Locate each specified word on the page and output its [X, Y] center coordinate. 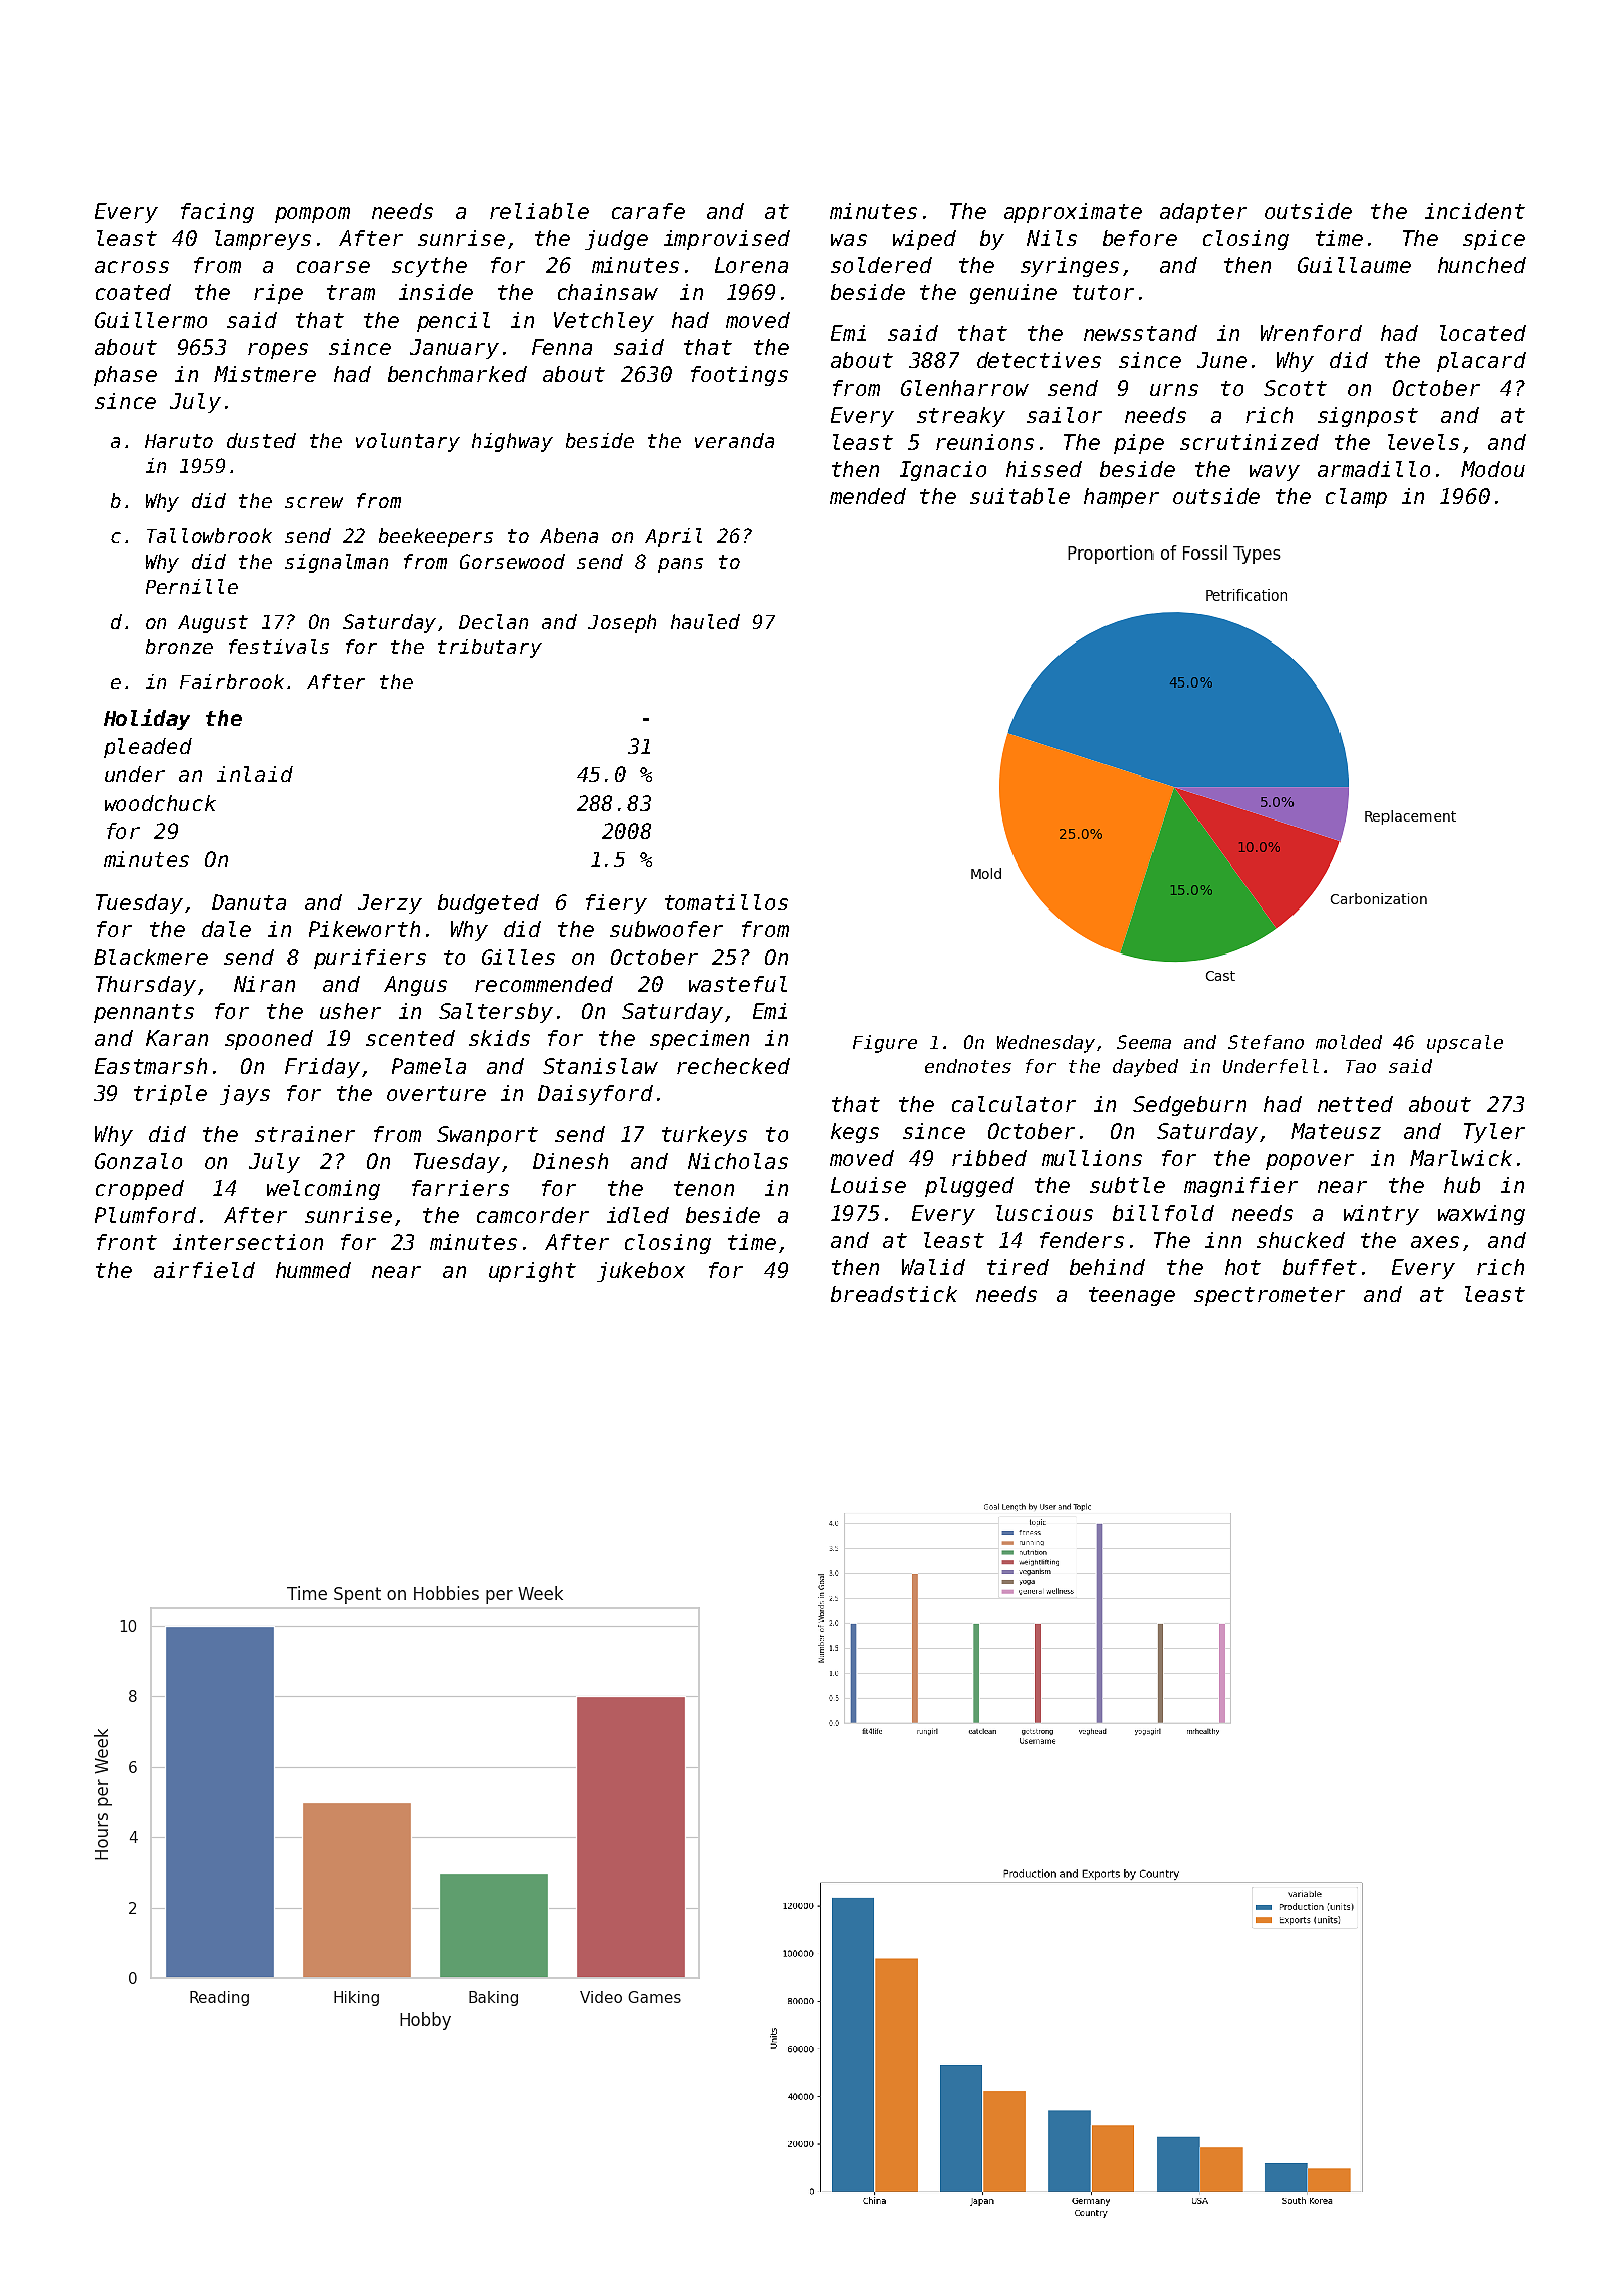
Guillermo [151, 320]
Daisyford [595, 1095]
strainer [305, 1134]
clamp [1356, 498]
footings [739, 376]
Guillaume [1354, 265]
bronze [179, 646]
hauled [705, 621]
